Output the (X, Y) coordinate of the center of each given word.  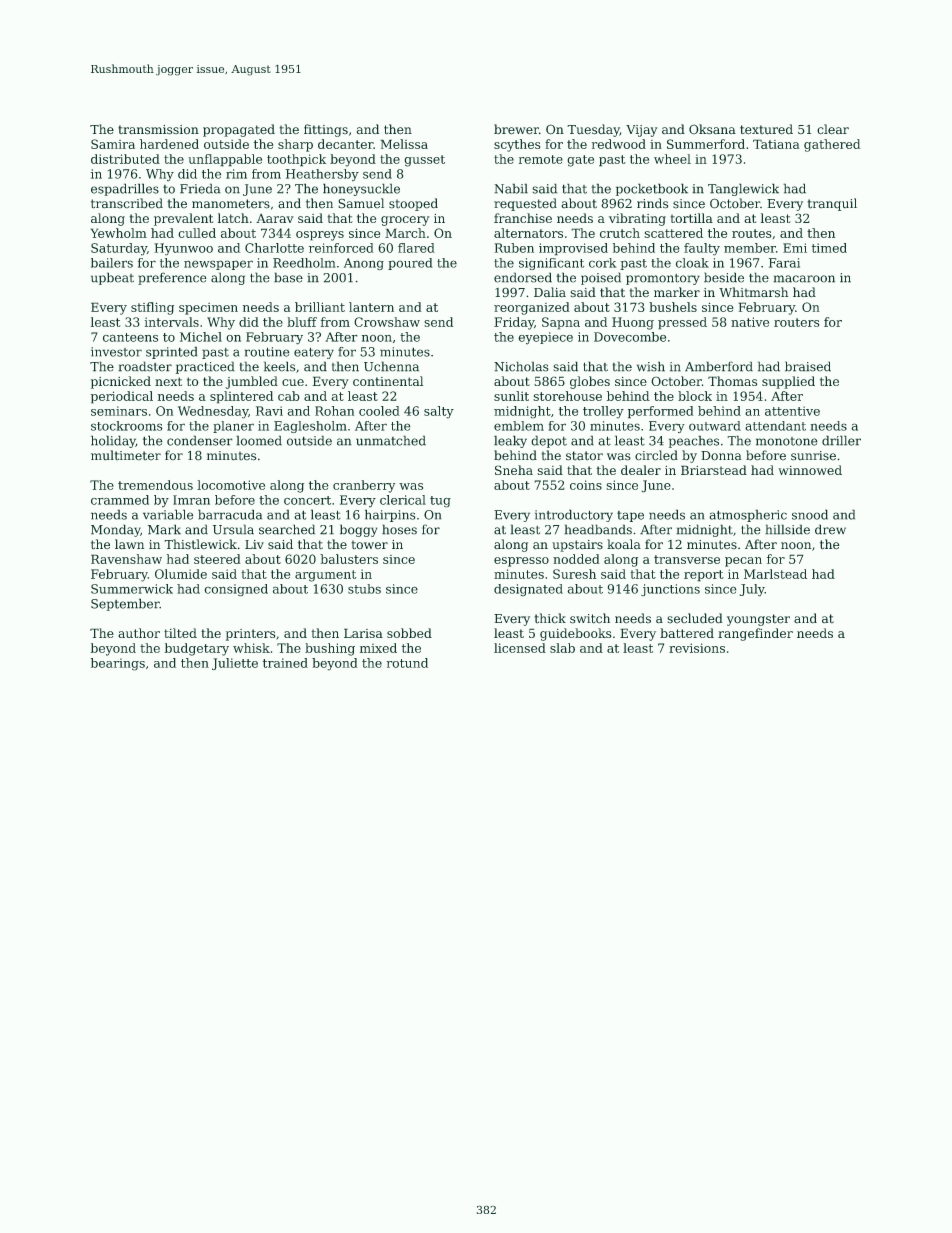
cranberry (364, 486)
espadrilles (125, 190)
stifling (152, 308)
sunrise (813, 455)
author (139, 633)
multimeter (126, 455)
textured (766, 129)
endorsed (523, 277)
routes (751, 233)
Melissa (404, 144)
